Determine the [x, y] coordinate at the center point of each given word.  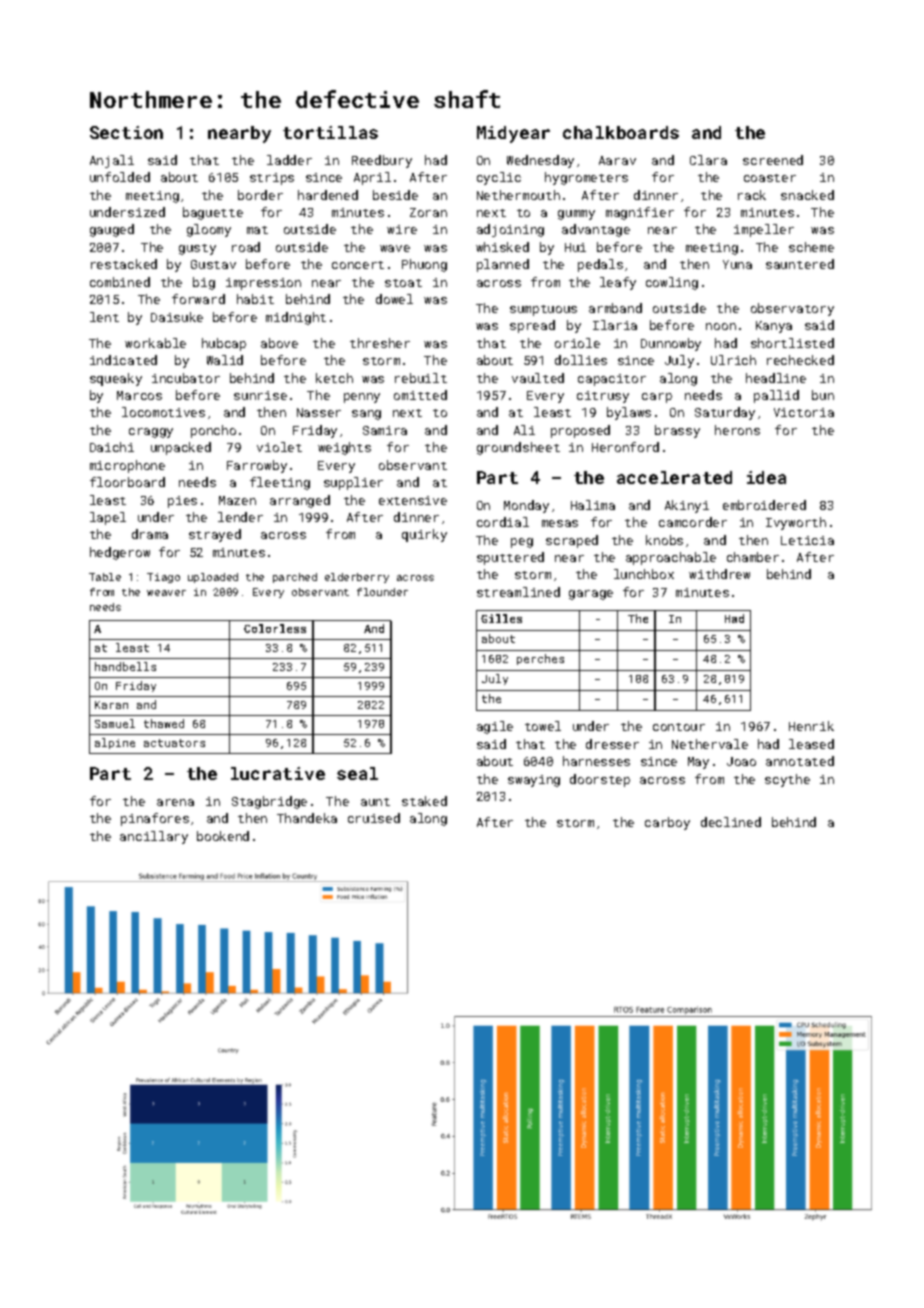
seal [357, 773]
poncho [213, 431]
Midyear [513, 134]
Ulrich [733, 360]
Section [126, 132]
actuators [174, 743]
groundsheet [518, 448]
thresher [380, 343]
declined [731, 822]
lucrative [278, 773]
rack [752, 195]
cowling [672, 283]
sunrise [260, 395]
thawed [164, 723]
